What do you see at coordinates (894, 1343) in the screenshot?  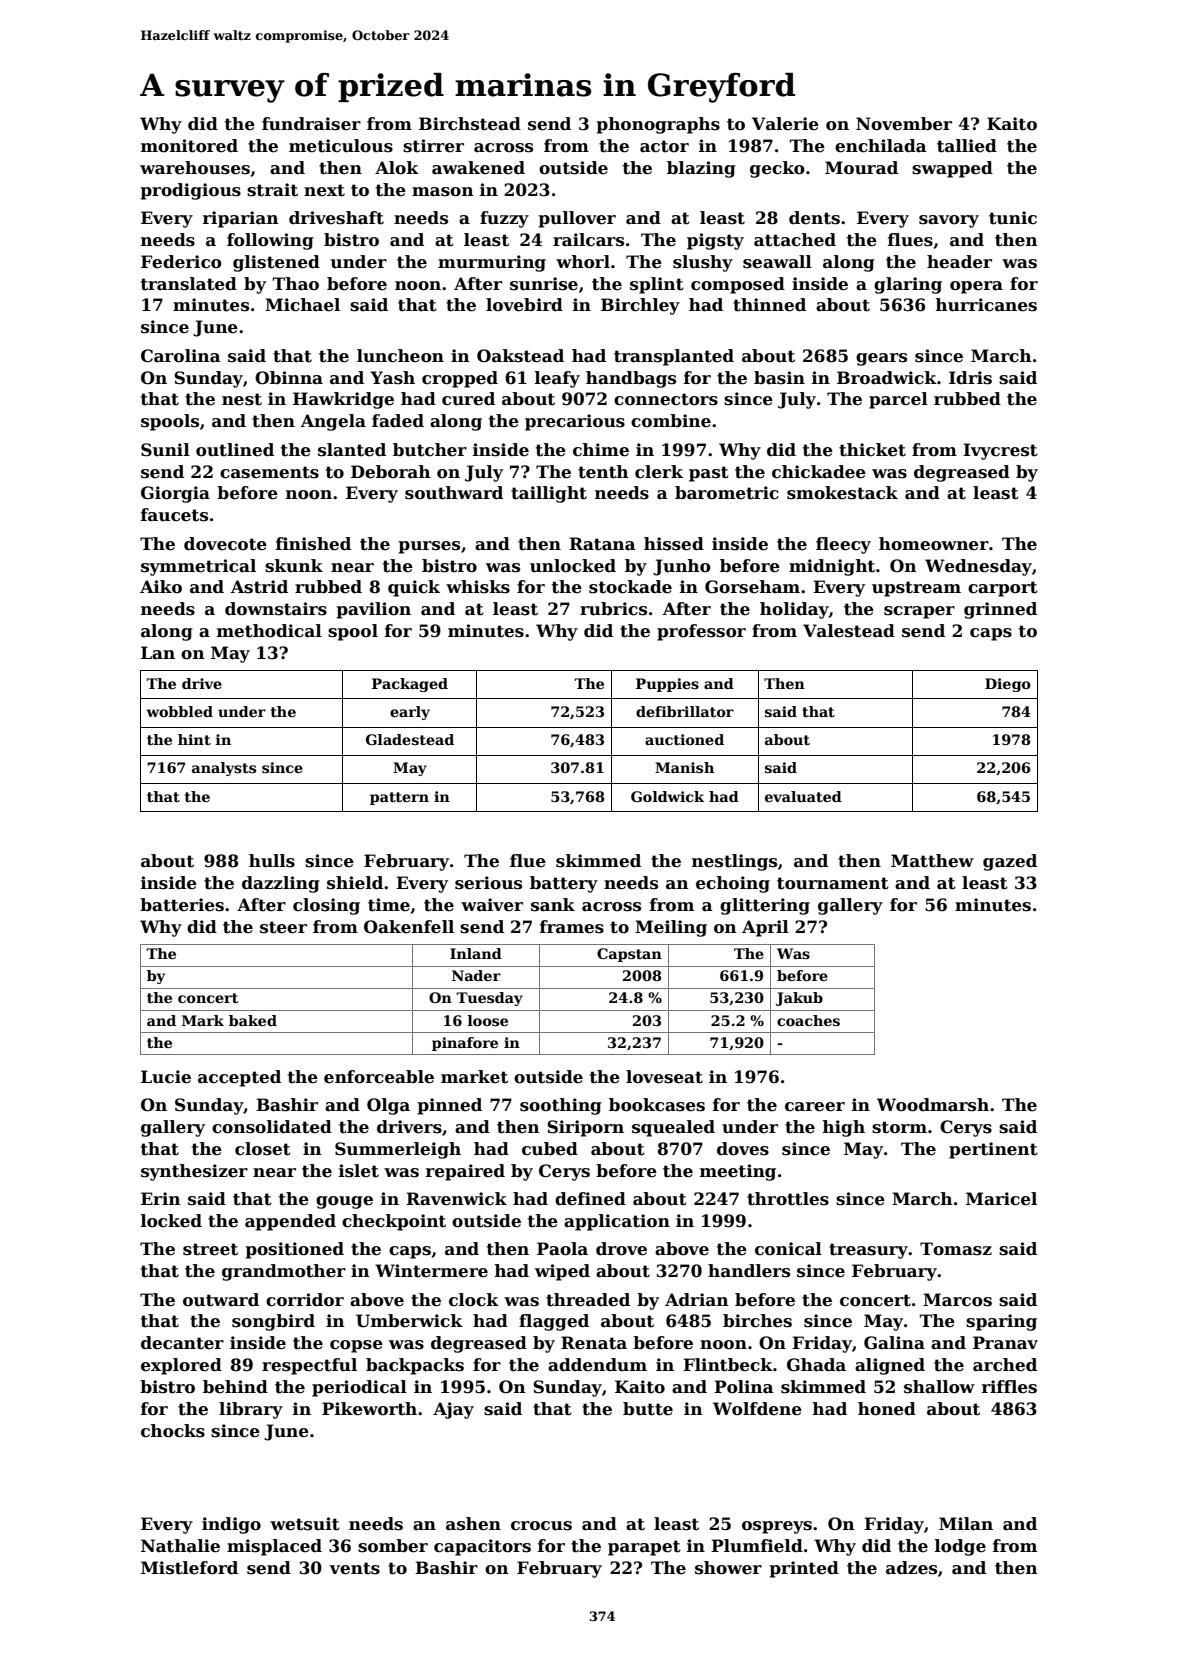 I see `Galina` at bounding box center [894, 1343].
